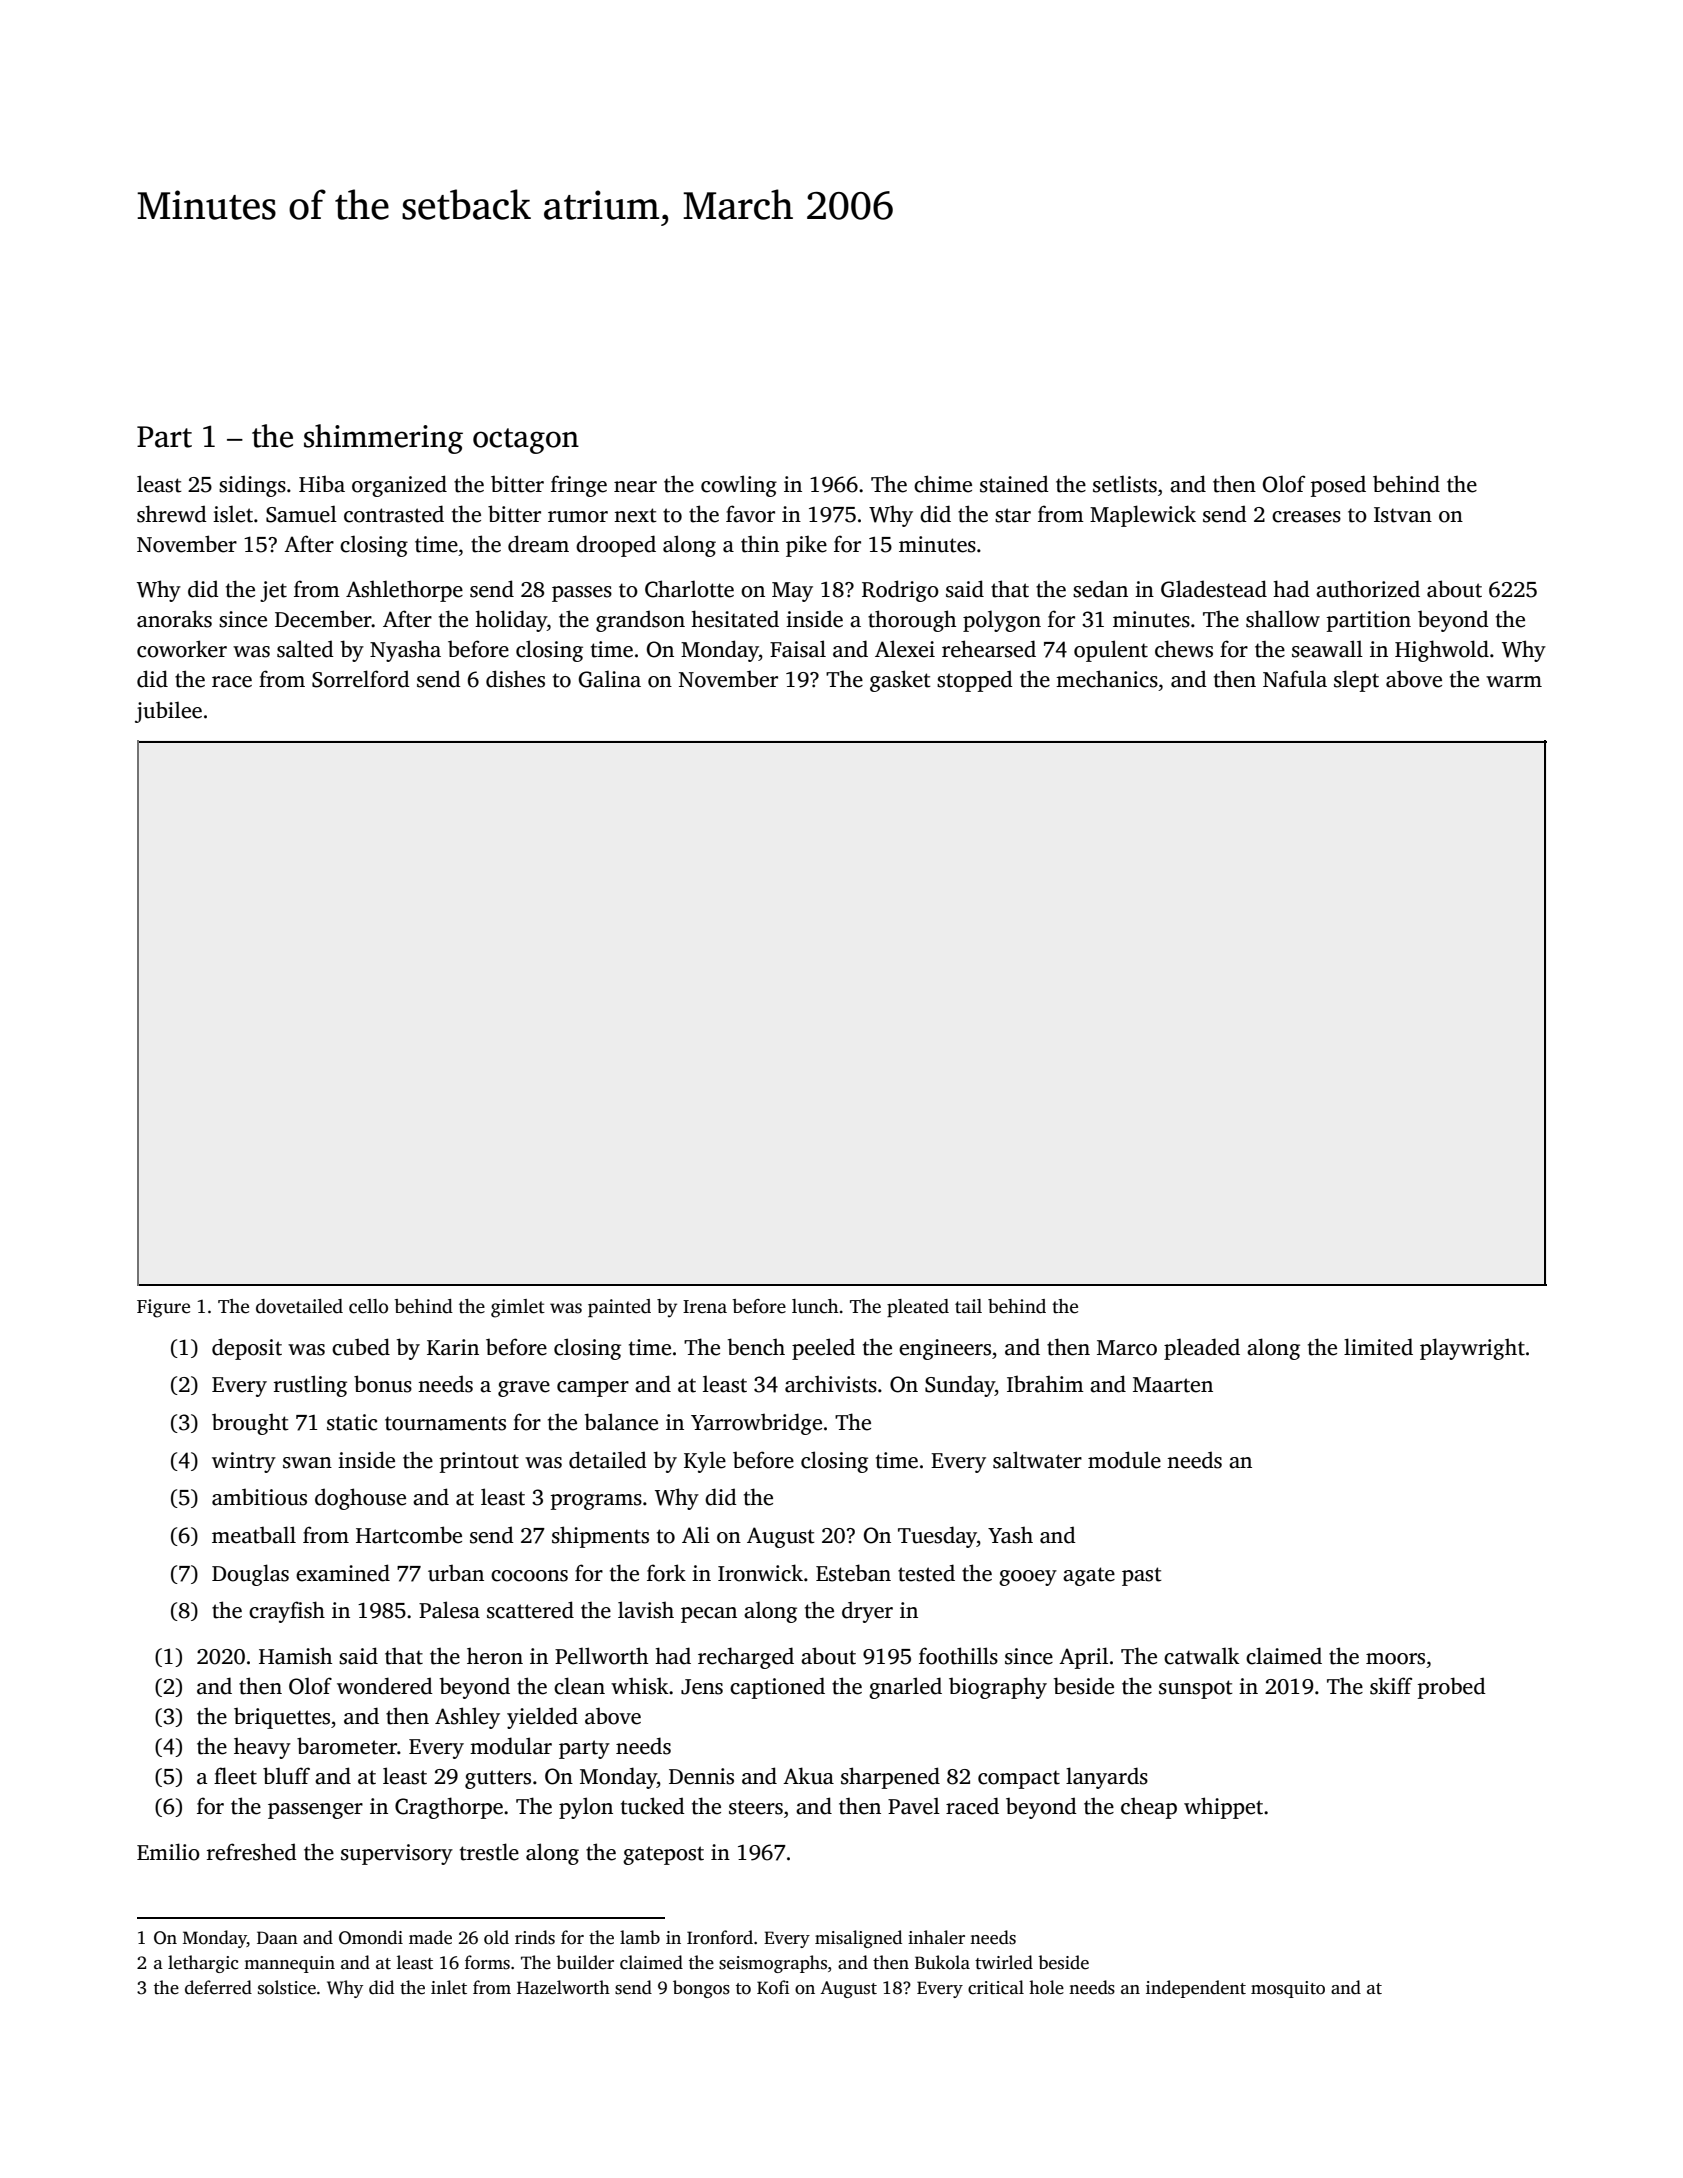 The image size is (1683, 2178). Describe the element at coordinates (383, 439) in the screenshot. I see `shimmering` at that location.
